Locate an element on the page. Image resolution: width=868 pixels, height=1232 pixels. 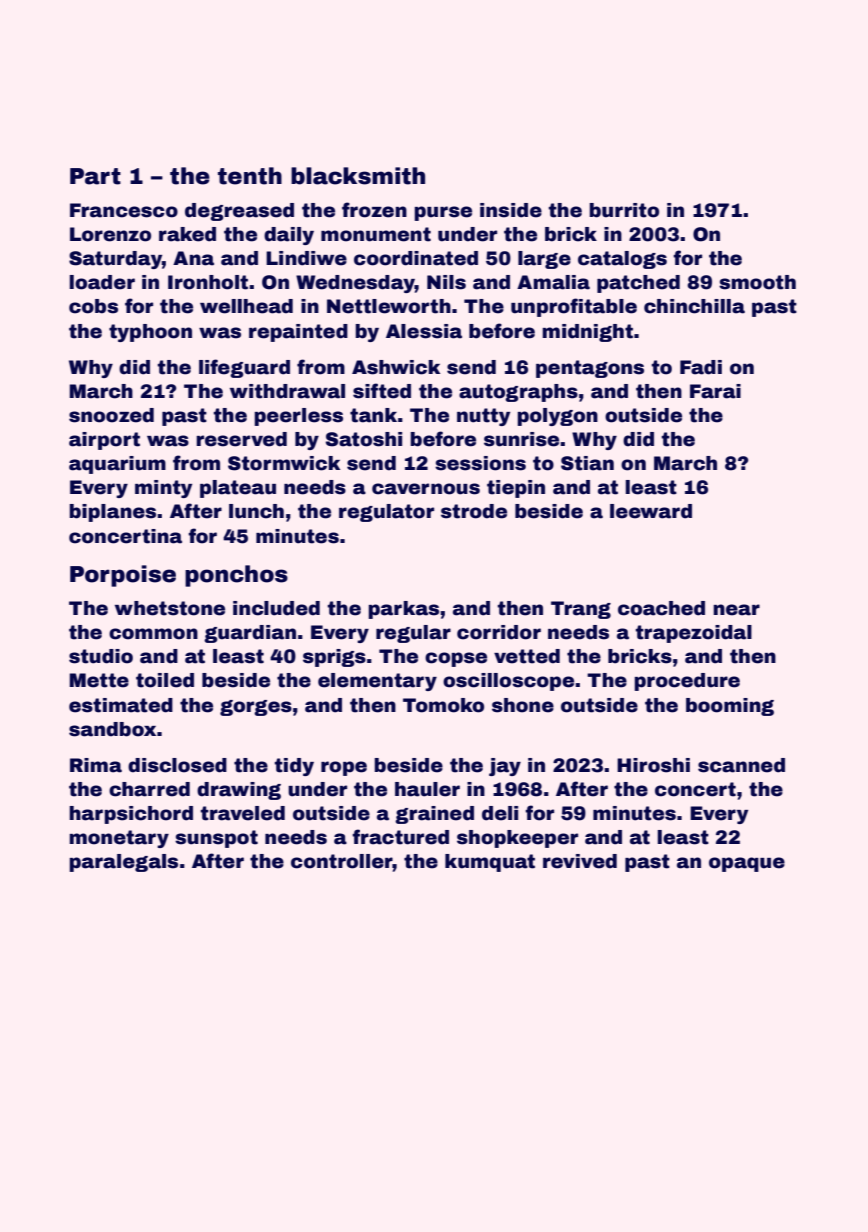
blacksmith is located at coordinates (358, 176).
